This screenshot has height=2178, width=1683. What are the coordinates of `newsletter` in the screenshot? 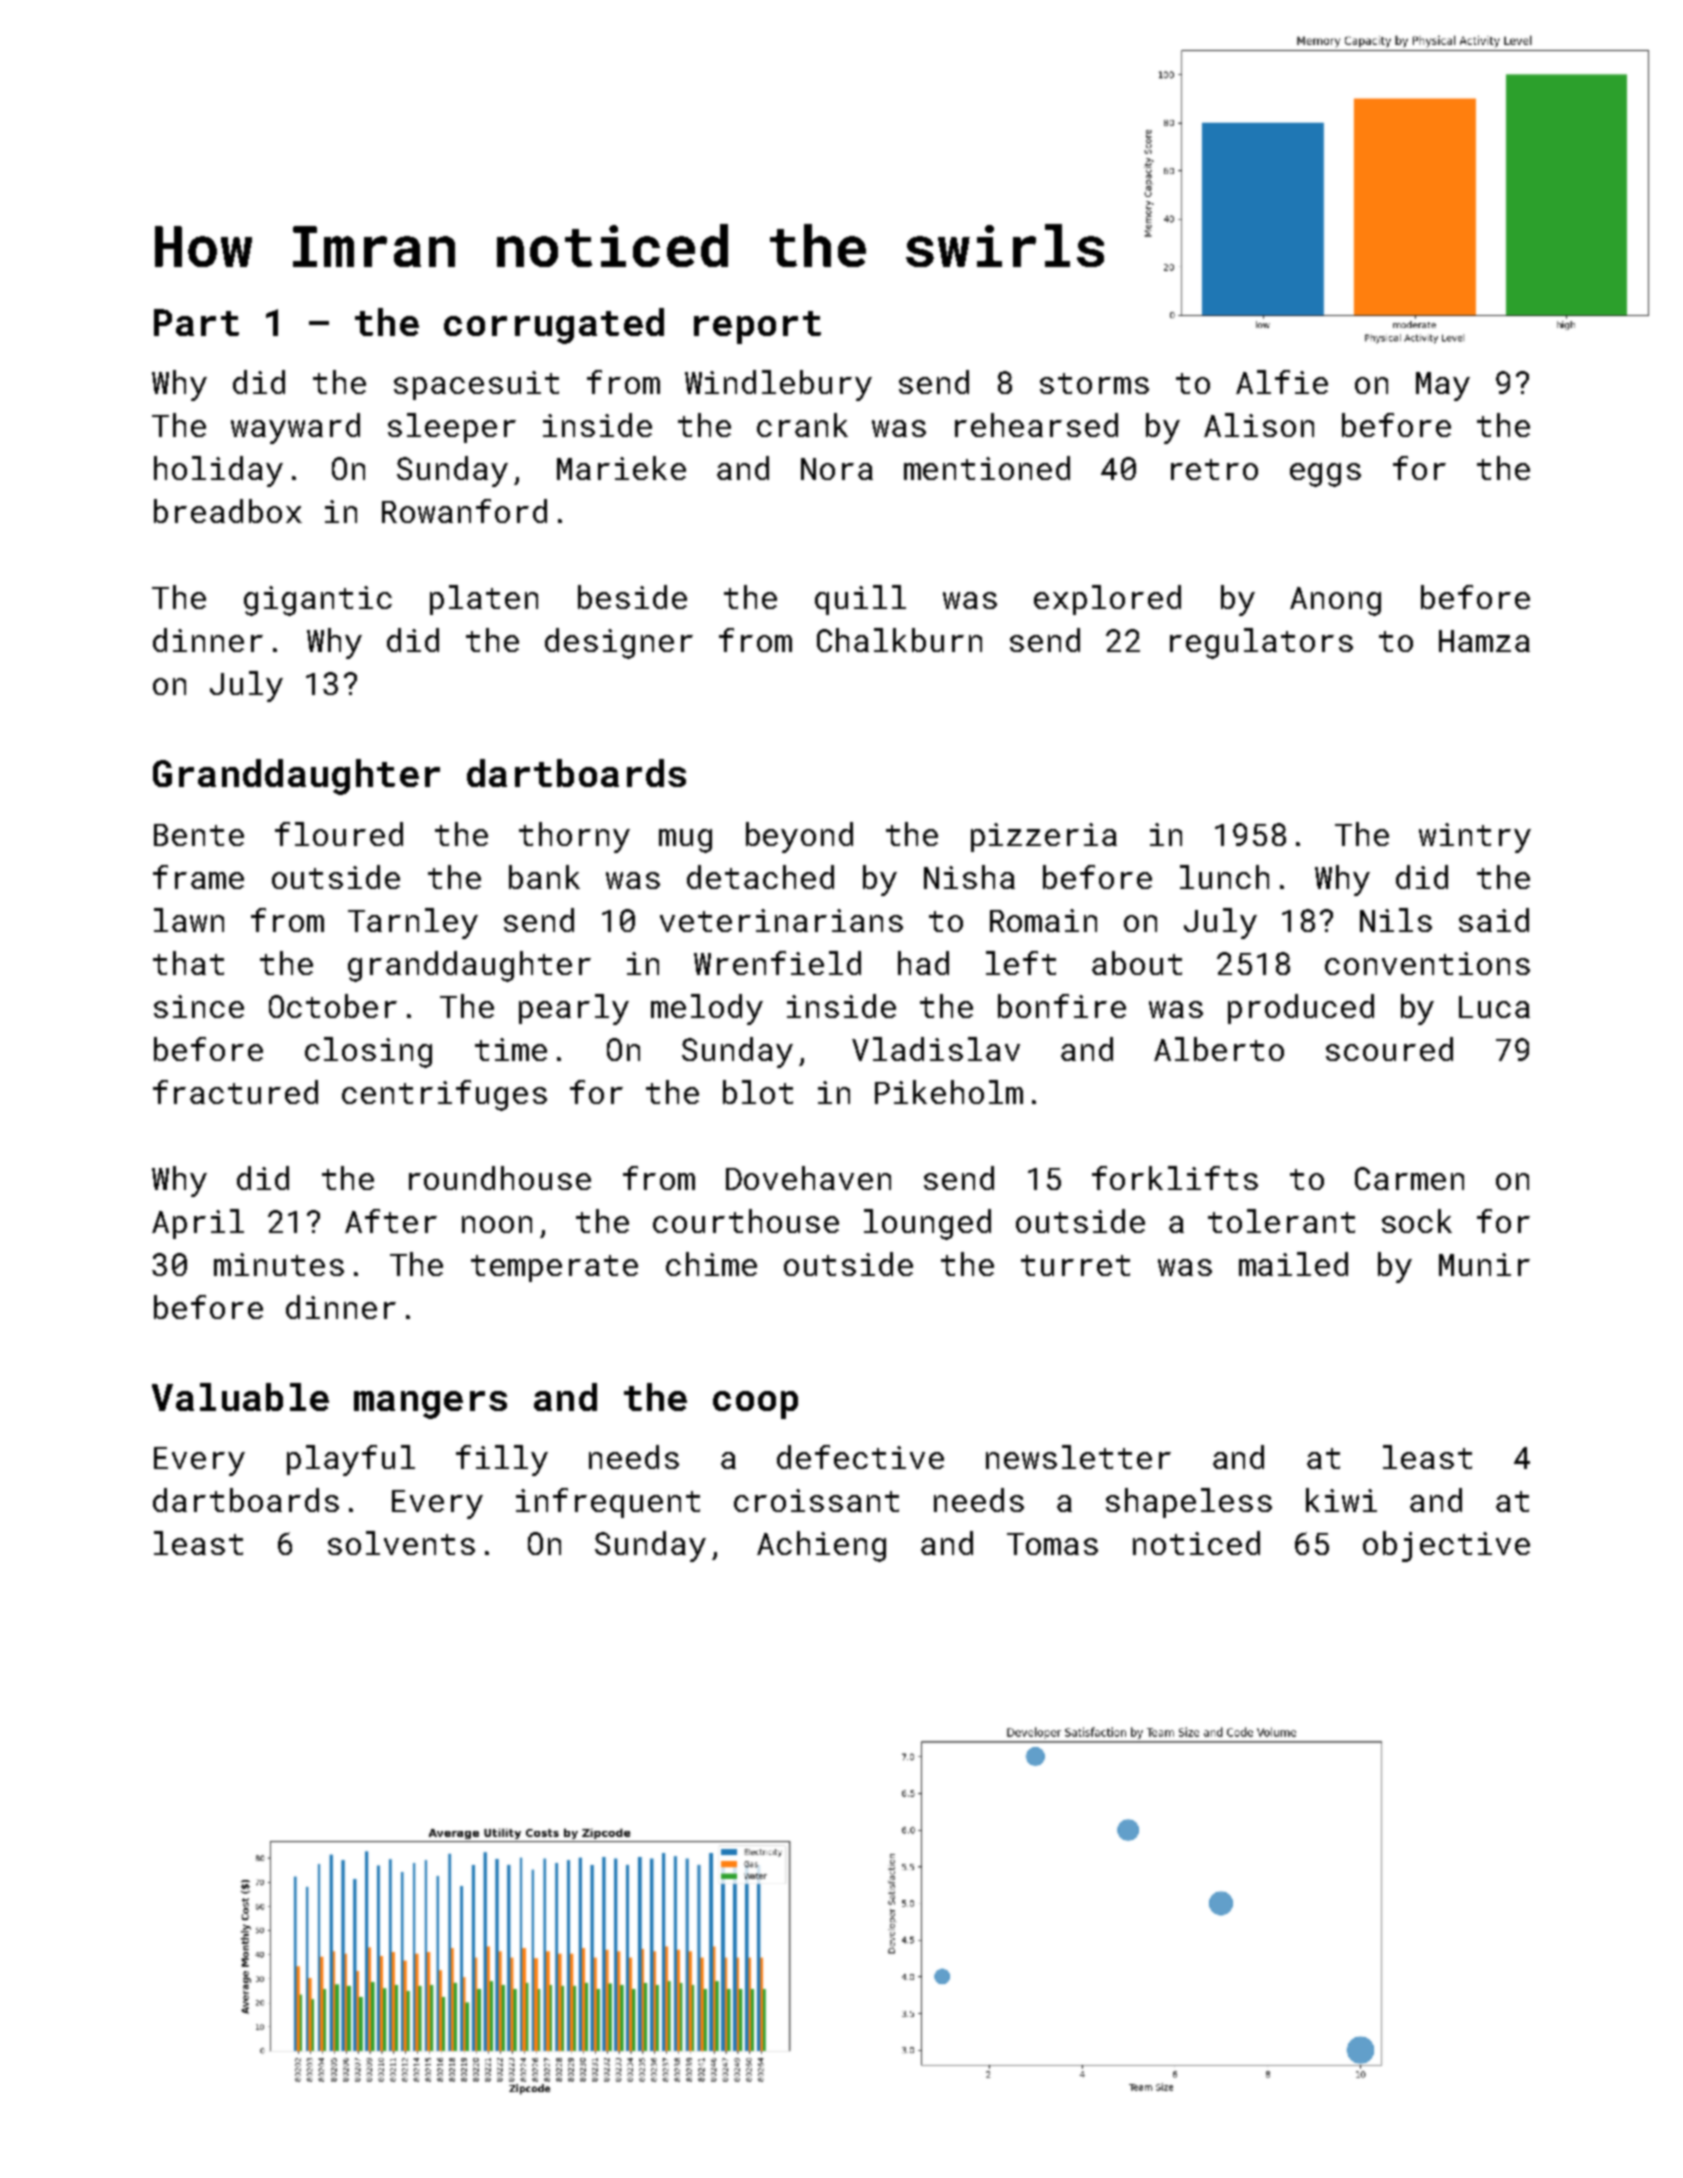 It's located at (1078, 1457).
